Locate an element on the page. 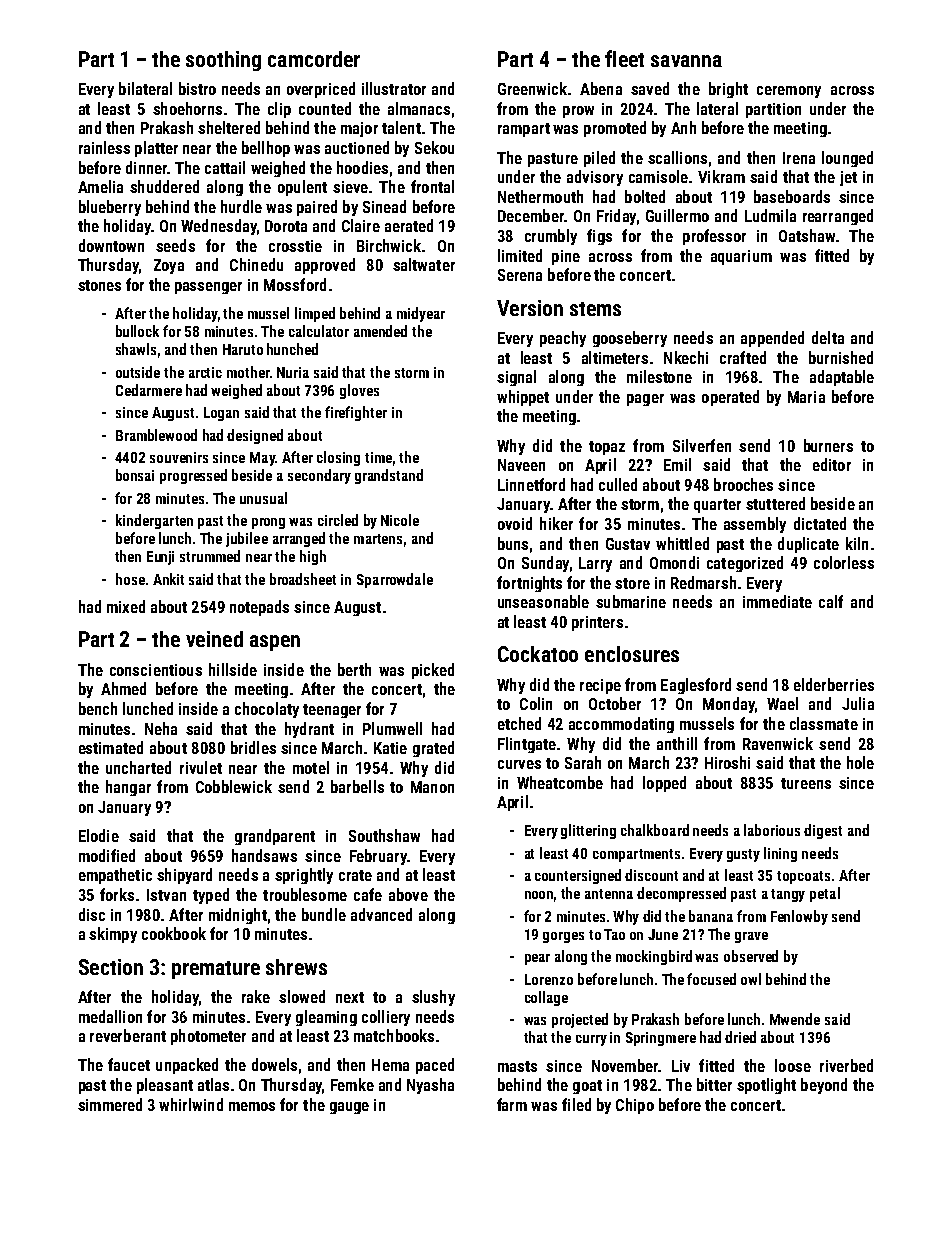  etched is located at coordinates (519, 723).
